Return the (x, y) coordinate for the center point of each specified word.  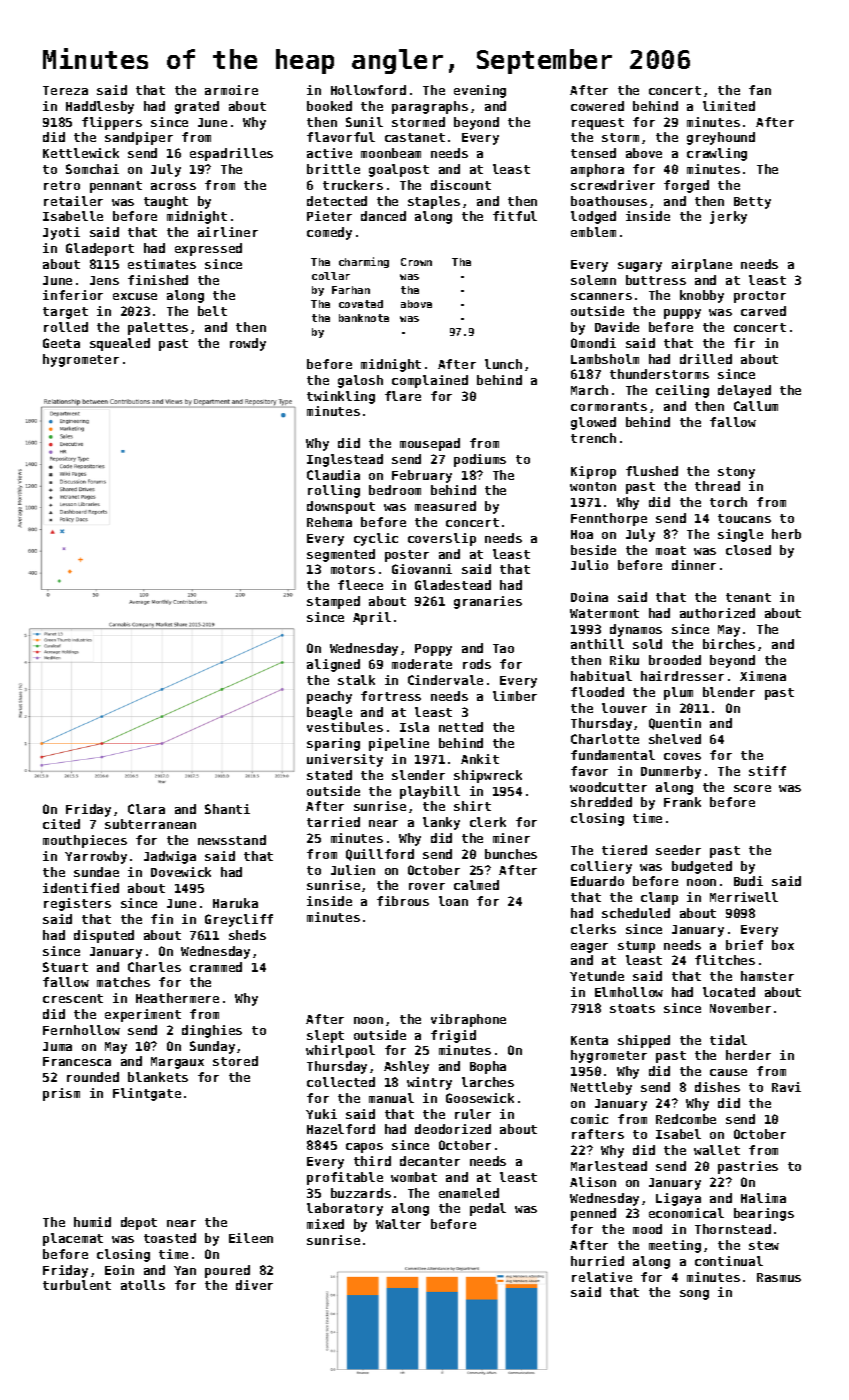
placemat (73, 1239)
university (345, 760)
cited (61, 824)
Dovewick (181, 872)
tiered (624, 850)
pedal (488, 1209)
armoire (231, 90)
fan (760, 90)
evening (480, 91)
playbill (430, 792)
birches (729, 644)
